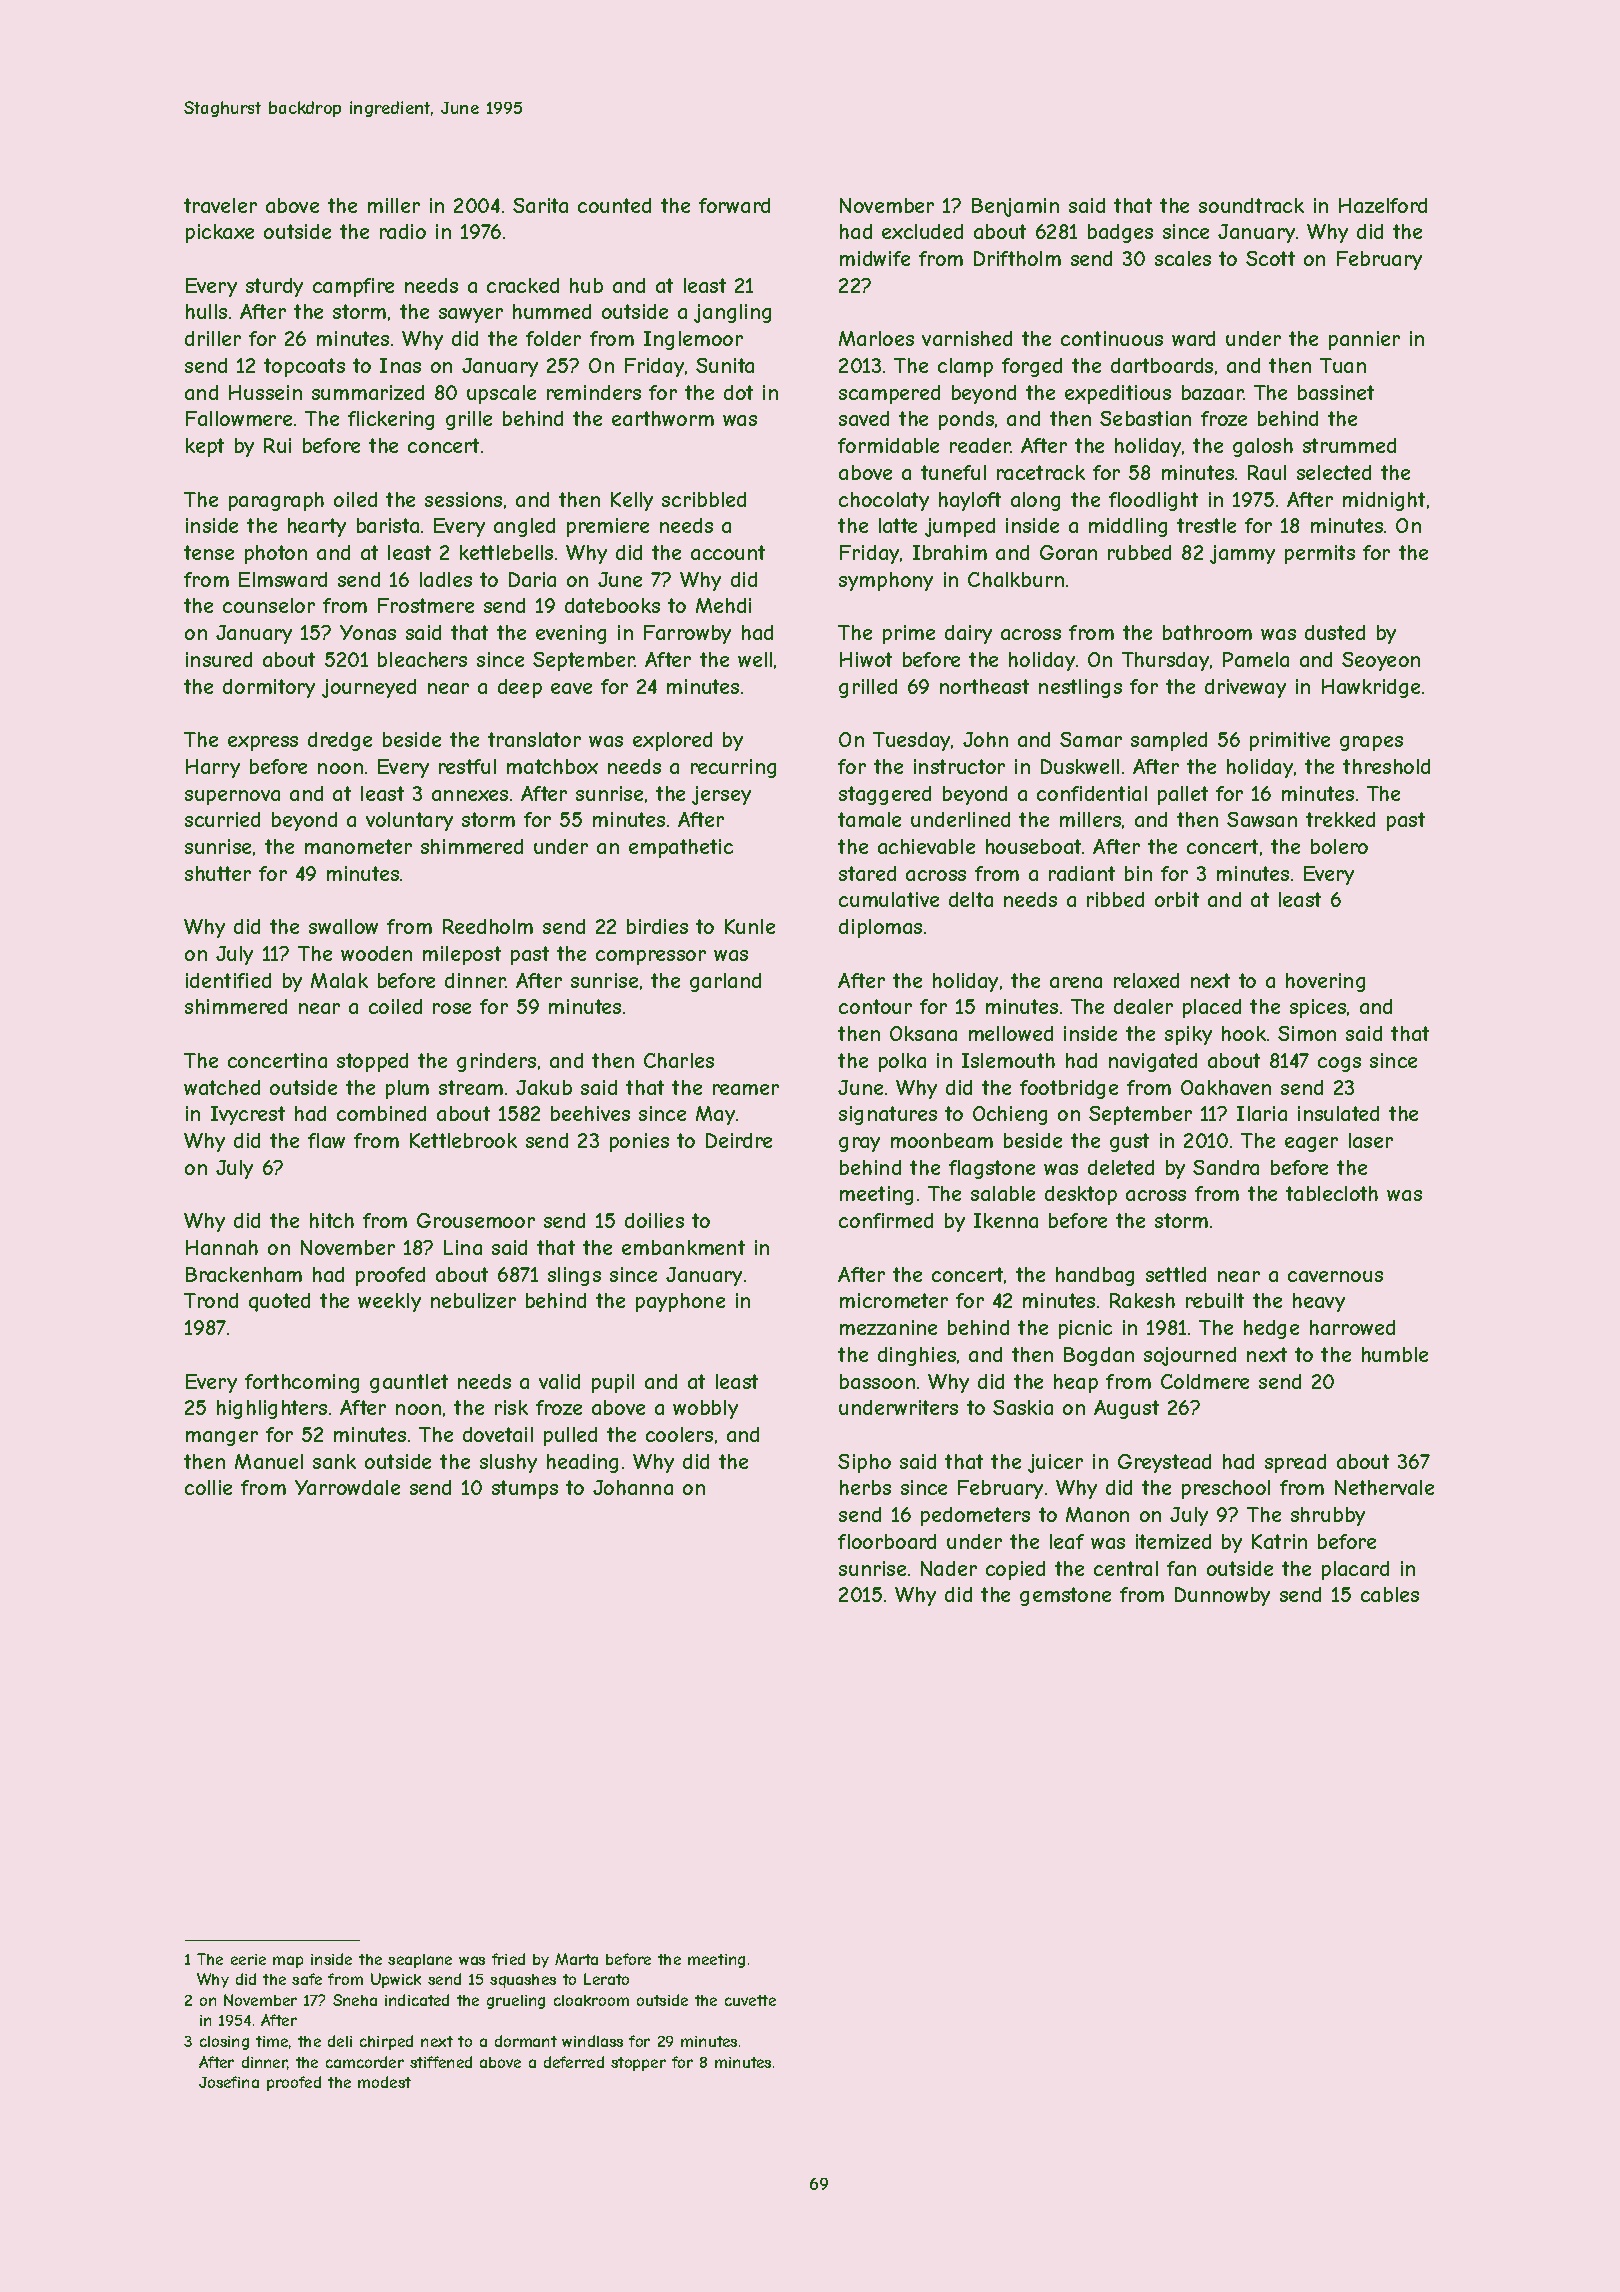 Image resolution: width=1620 pixels, height=2292 pixels. What do you see at coordinates (1222, 1596) in the screenshot?
I see `Dunnowby` at bounding box center [1222, 1596].
